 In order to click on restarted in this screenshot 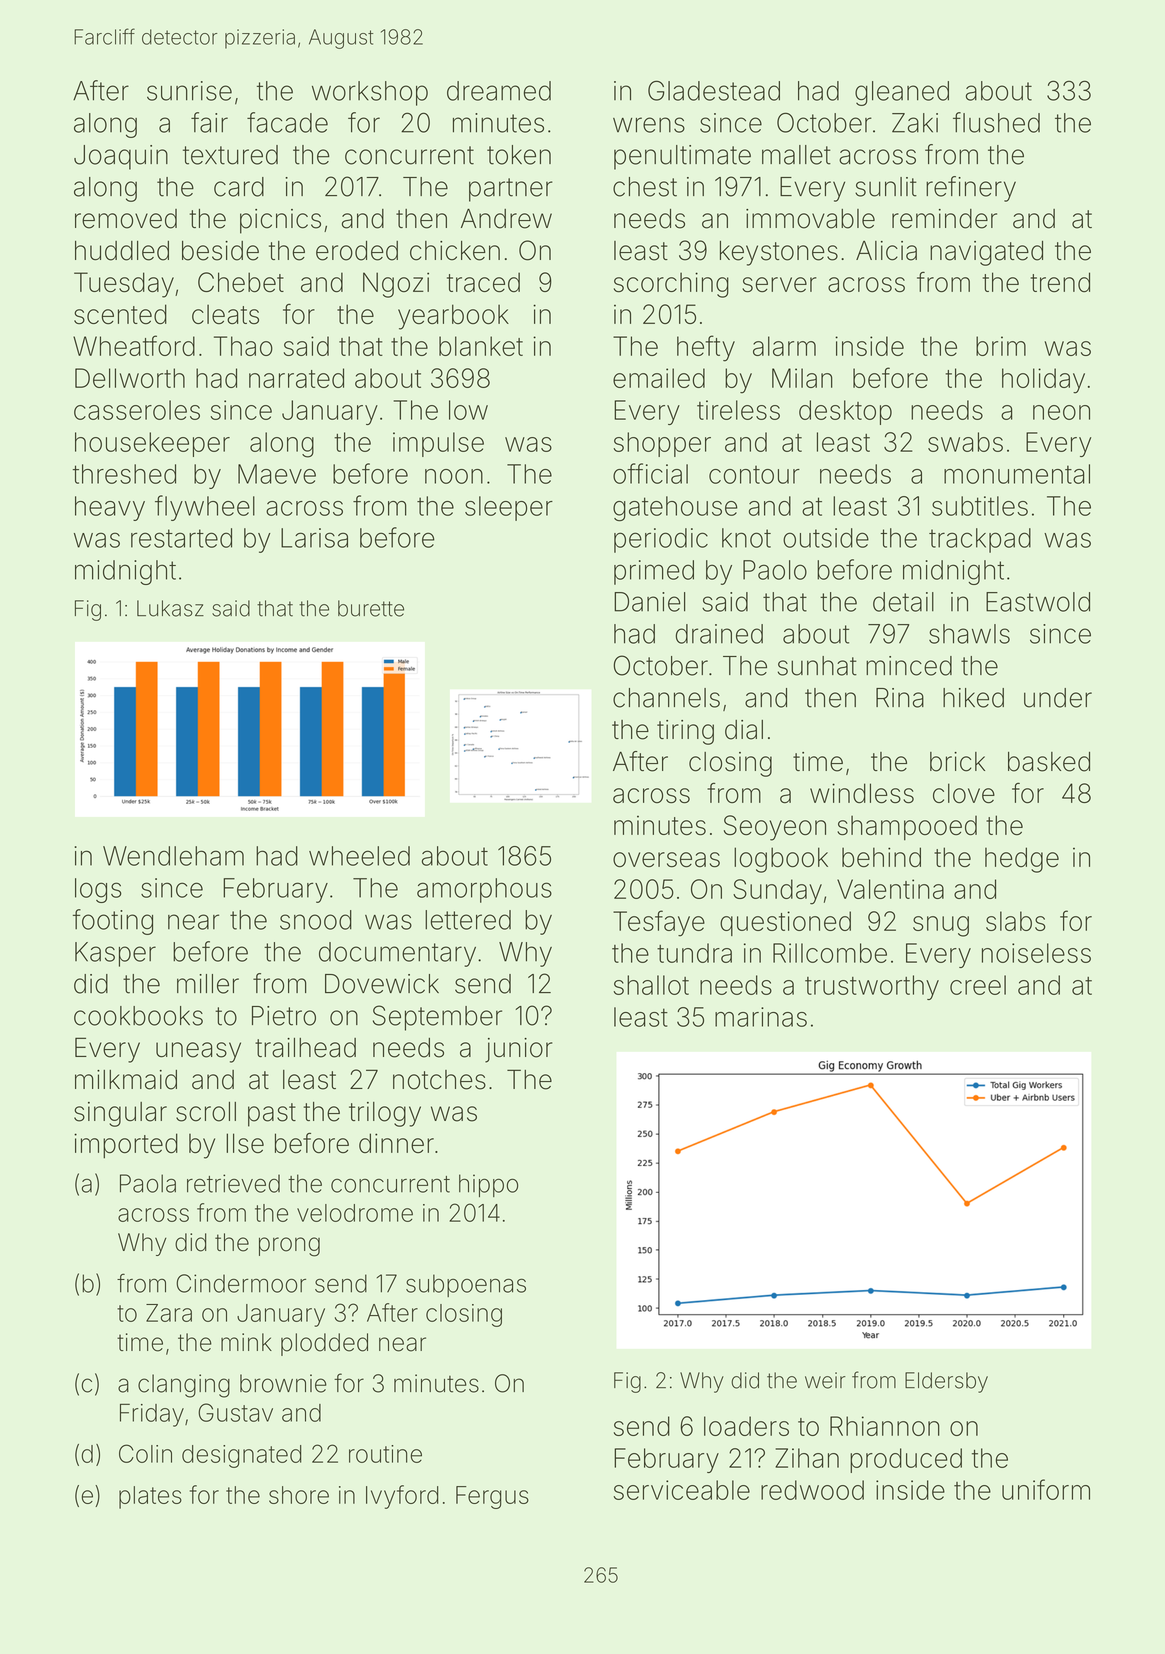, I will do `click(181, 538)`.
